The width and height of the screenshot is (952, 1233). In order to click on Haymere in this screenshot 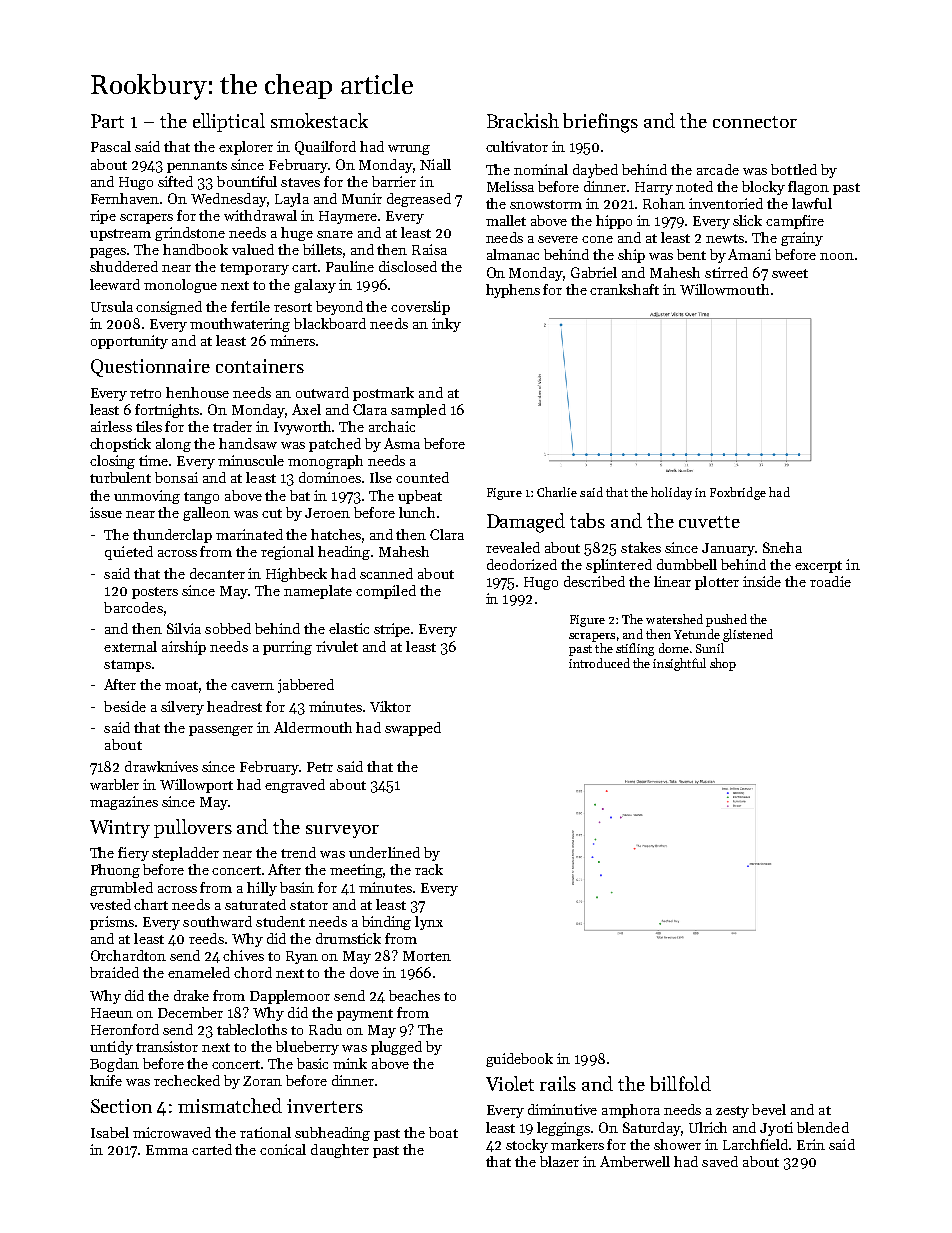, I will do `click(348, 217)`.
